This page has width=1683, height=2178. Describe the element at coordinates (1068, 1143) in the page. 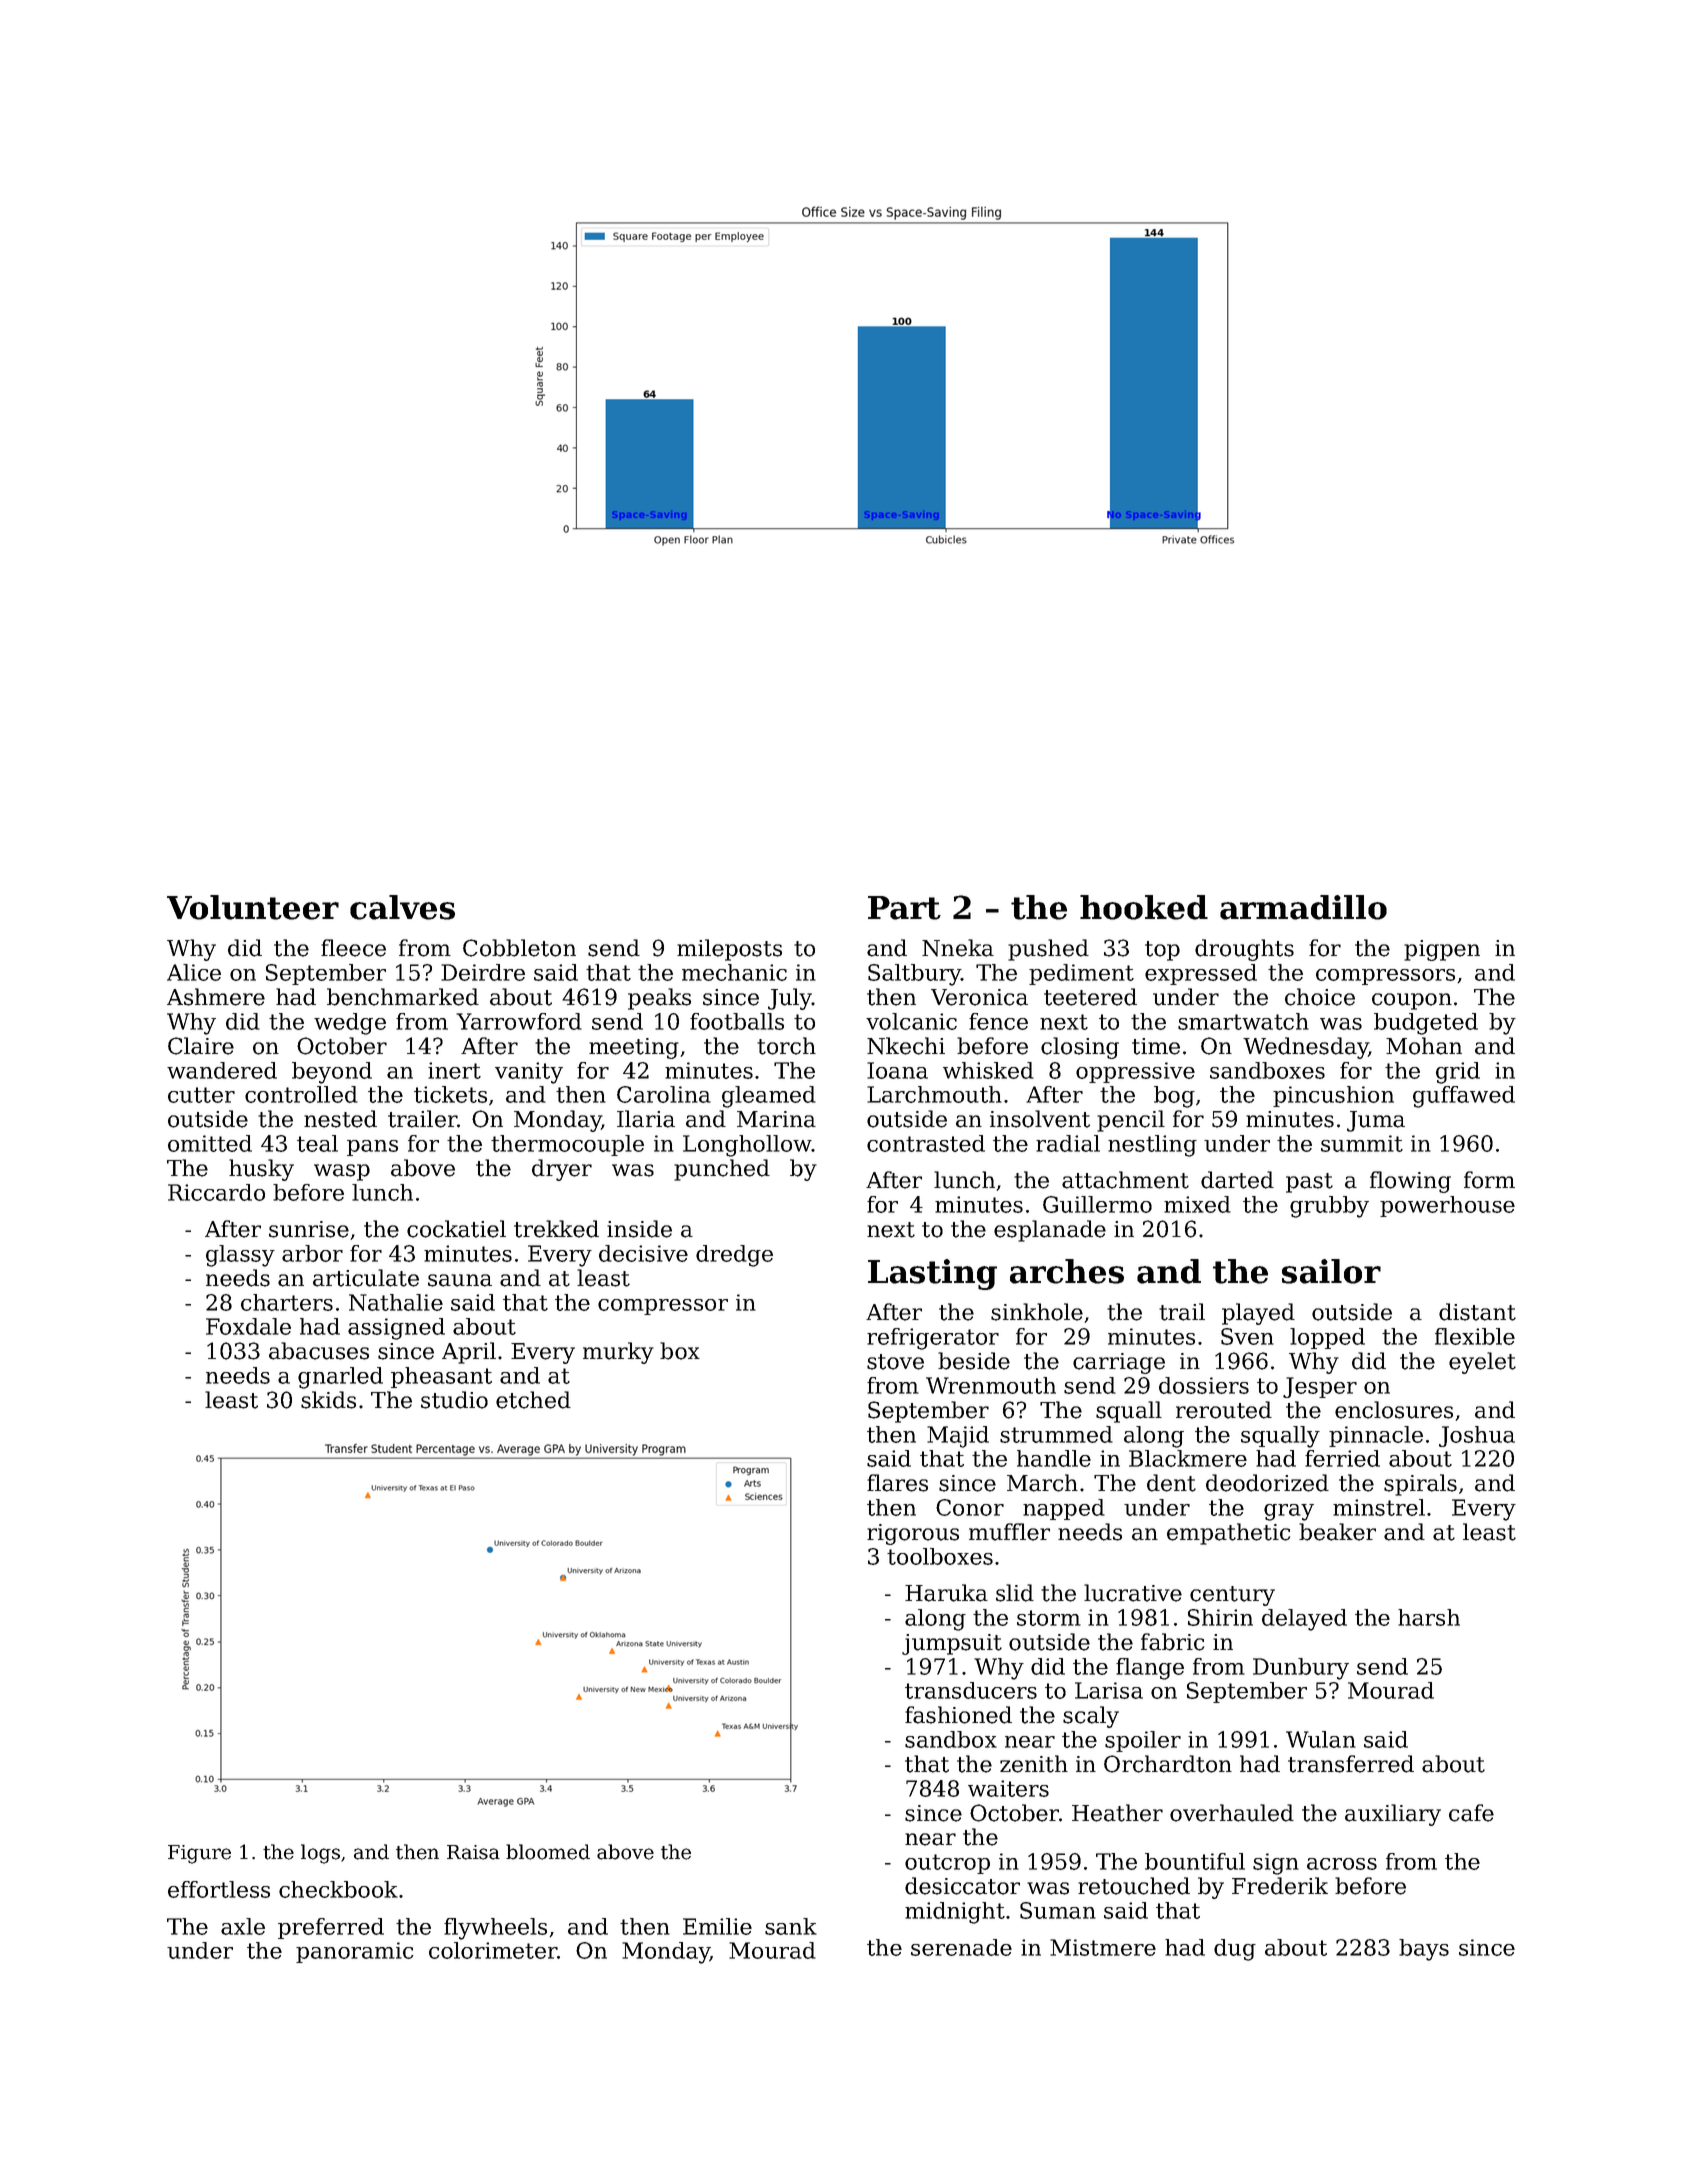

I see `radial` at that location.
